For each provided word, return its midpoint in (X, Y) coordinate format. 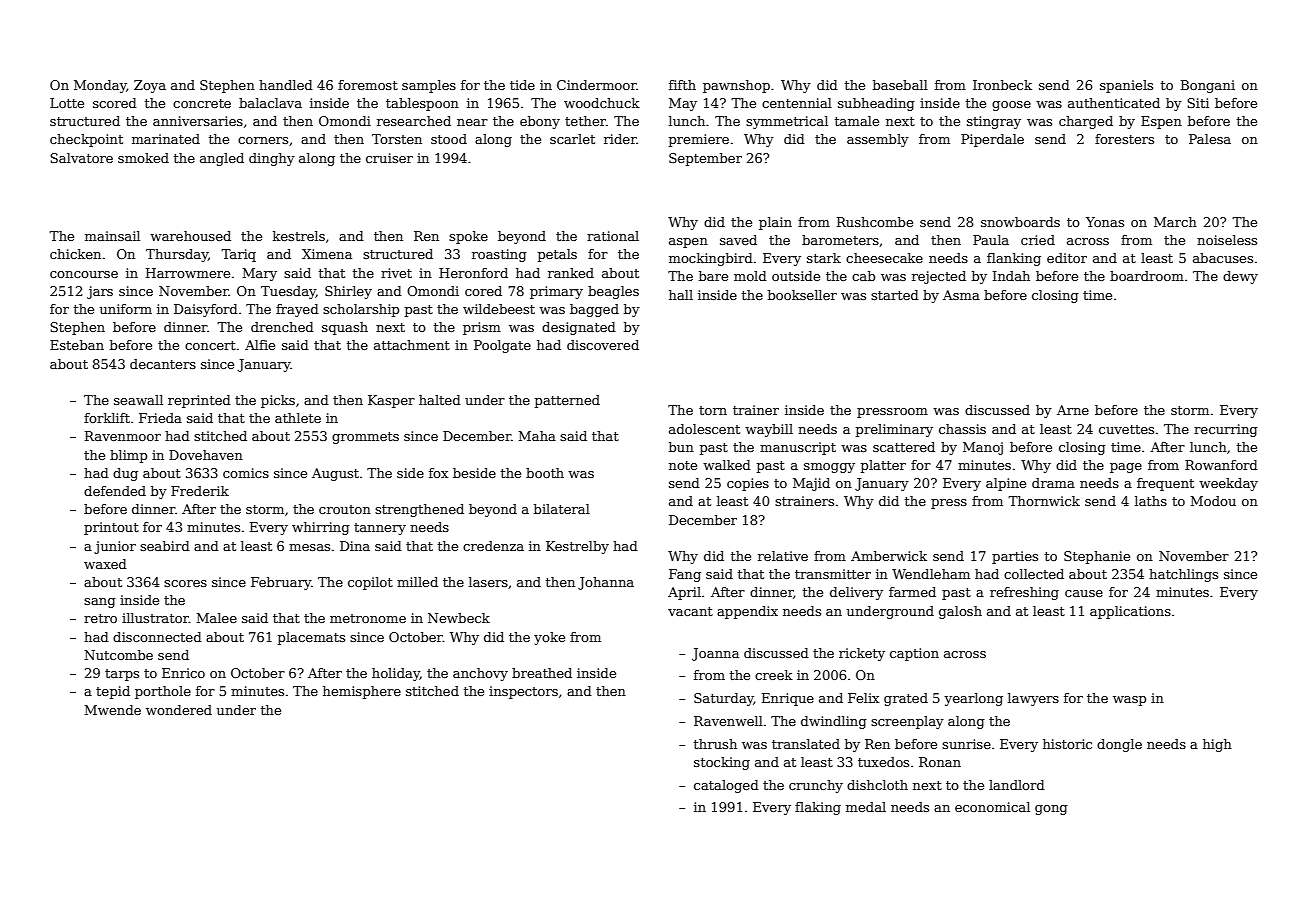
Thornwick (1044, 501)
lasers (488, 582)
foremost (368, 85)
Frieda (160, 418)
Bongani (1208, 86)
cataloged (726, 786)
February (281, 583)
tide (522, 85)
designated (579, 328)
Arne (1073, 410)
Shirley (348, 292)
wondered (179, 710)
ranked (571, 273)
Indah (1011, 276)
